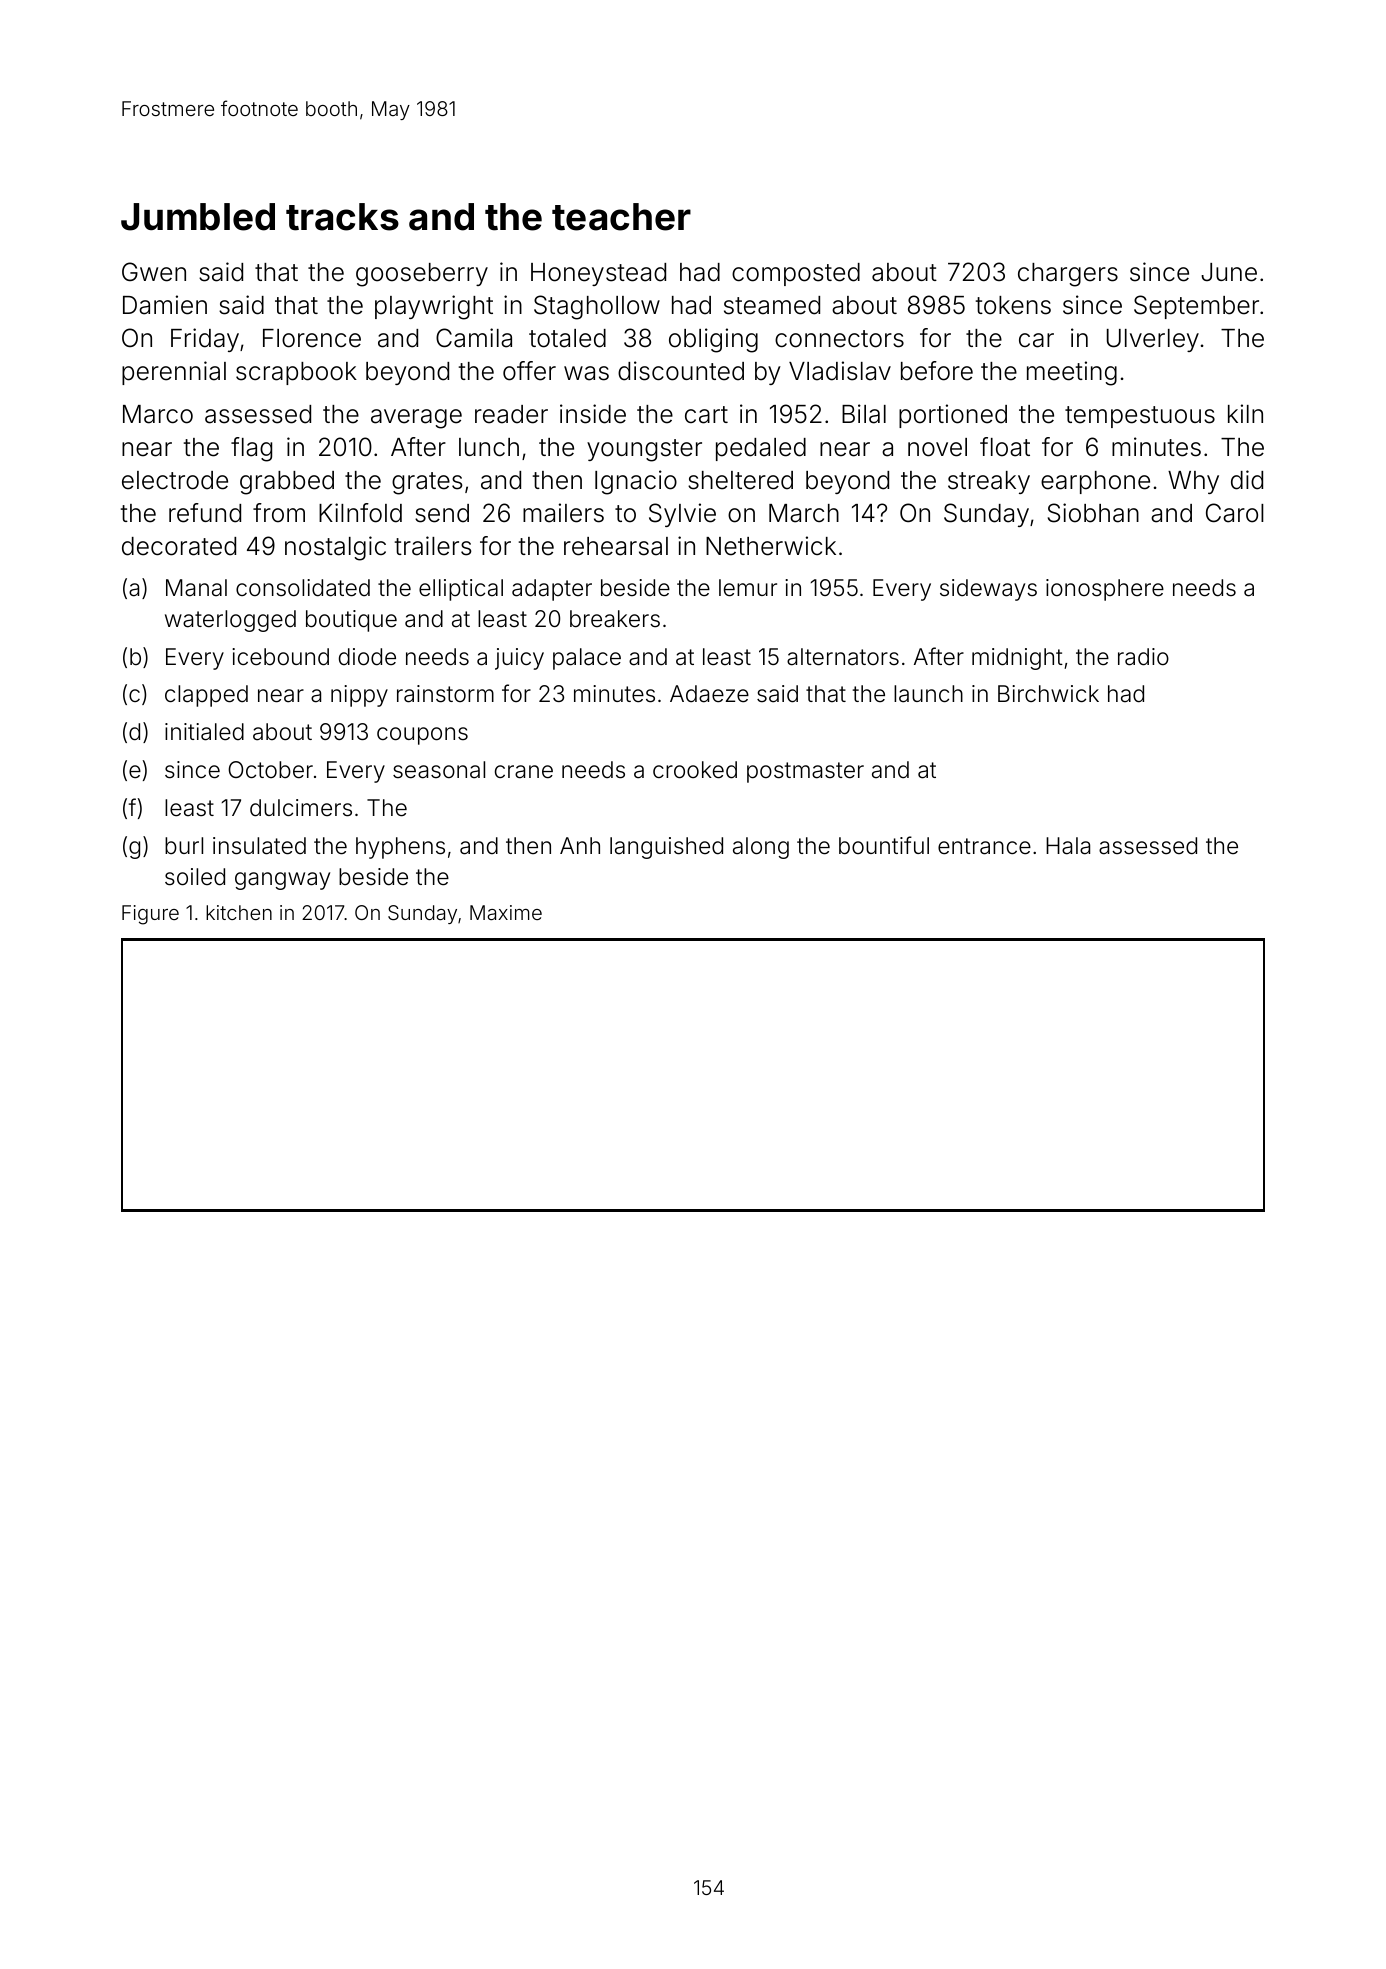  Describe the element at coordinates (282, 881) in the image. I see `gangway` at that location.
